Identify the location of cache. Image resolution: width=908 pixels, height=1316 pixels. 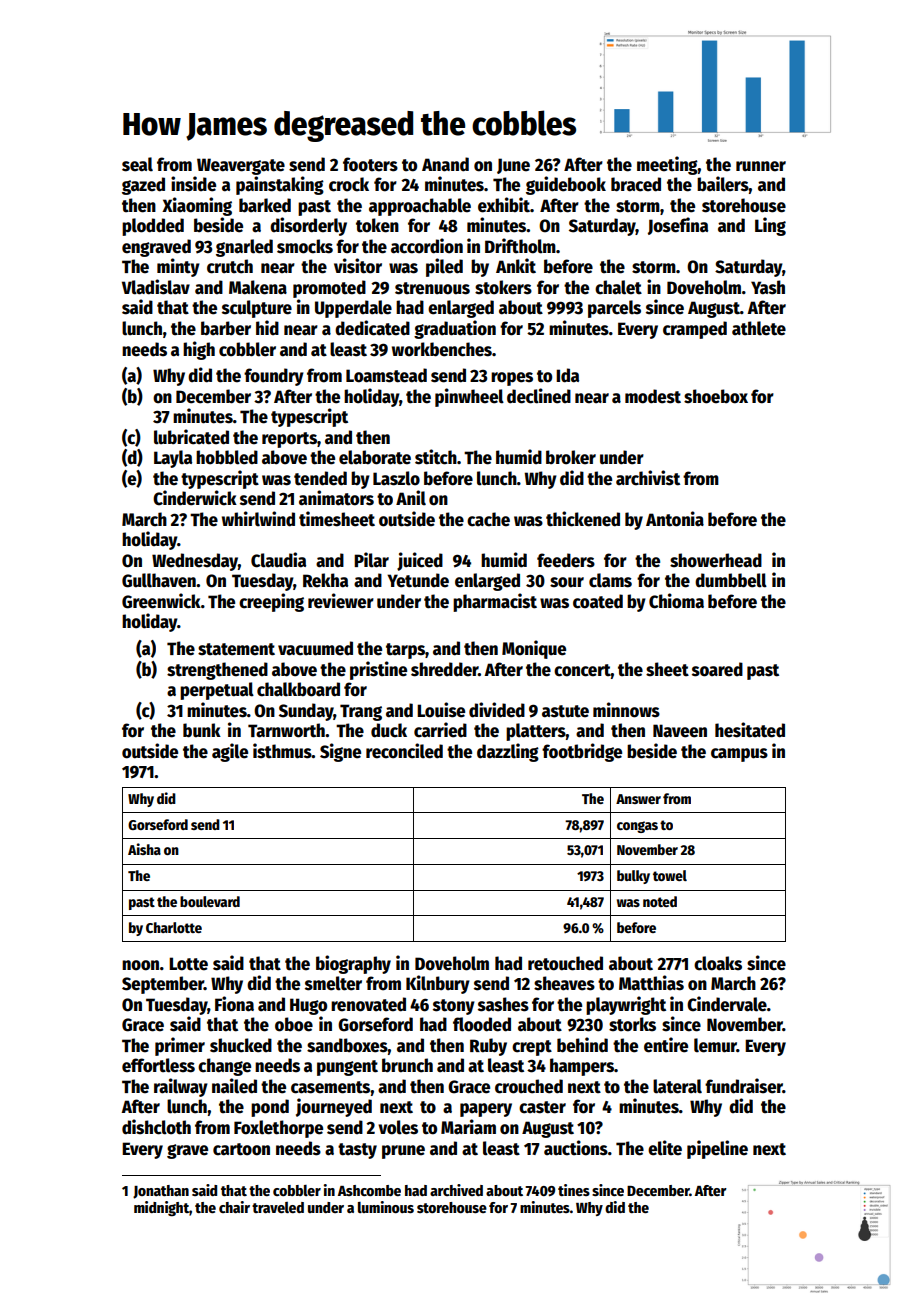
(488, 519).
